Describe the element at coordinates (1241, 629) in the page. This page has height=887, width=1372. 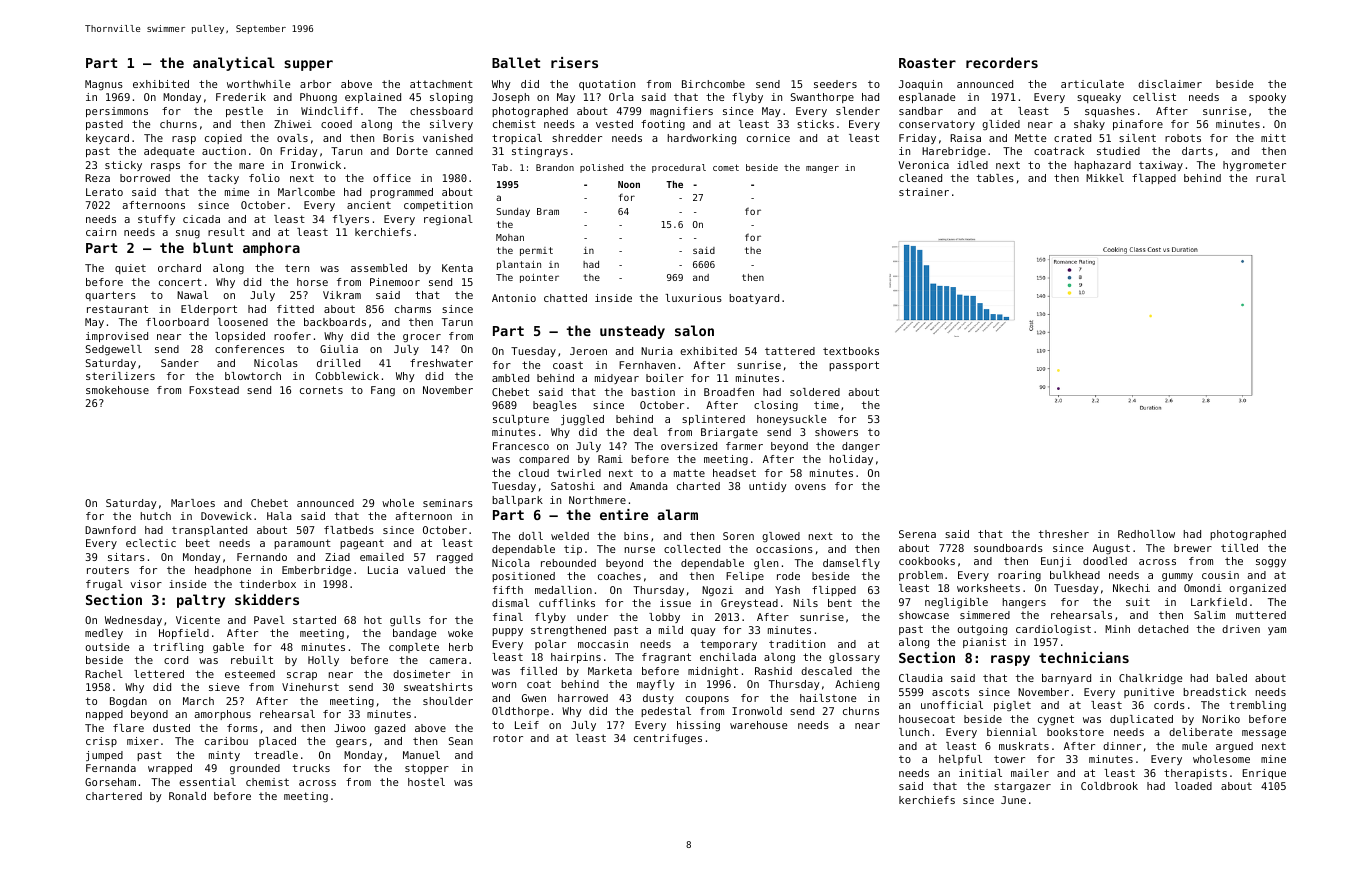
I see `driven` at that location.
